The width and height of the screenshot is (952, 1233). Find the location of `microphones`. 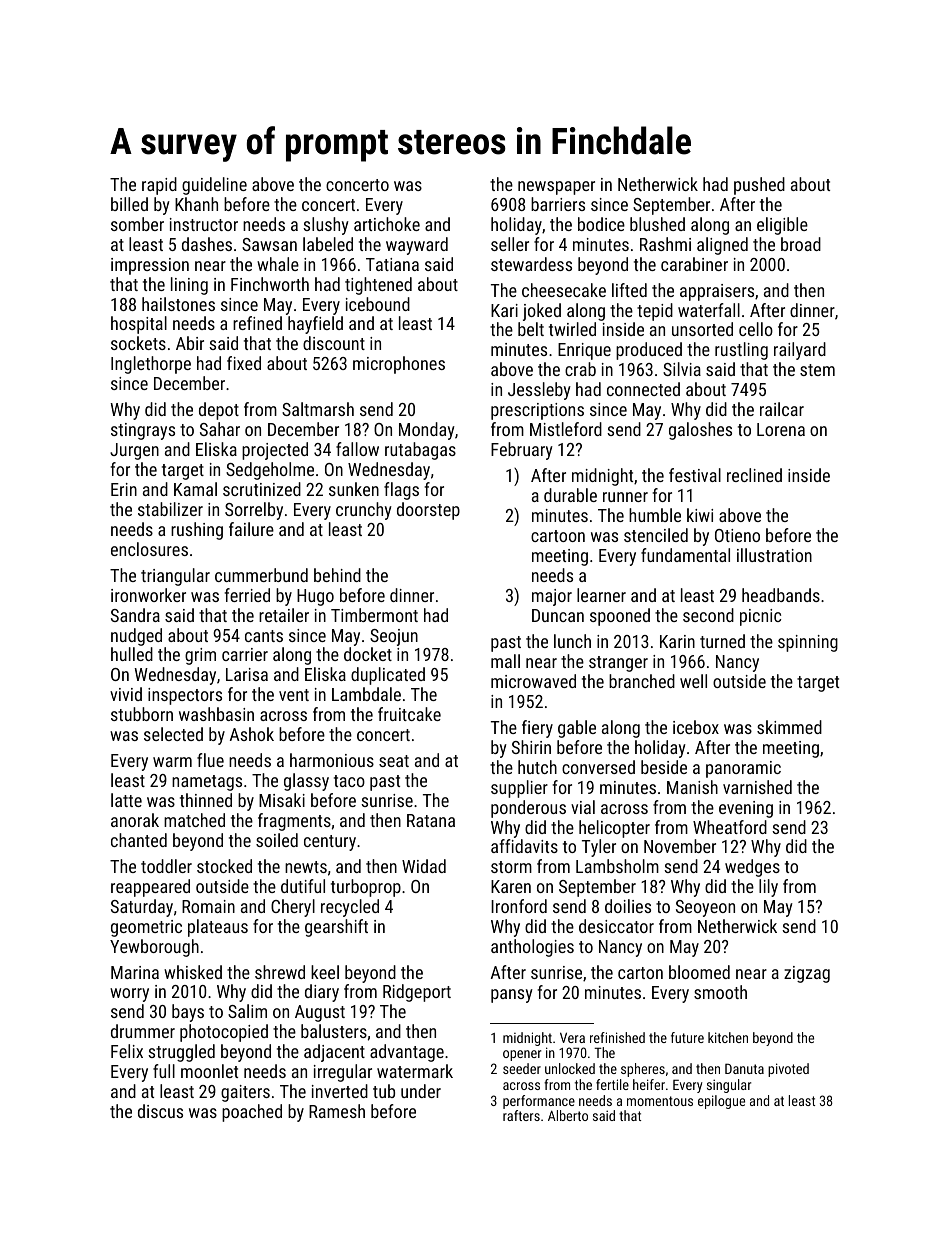

microphones is located at coordinates (399, 365).
